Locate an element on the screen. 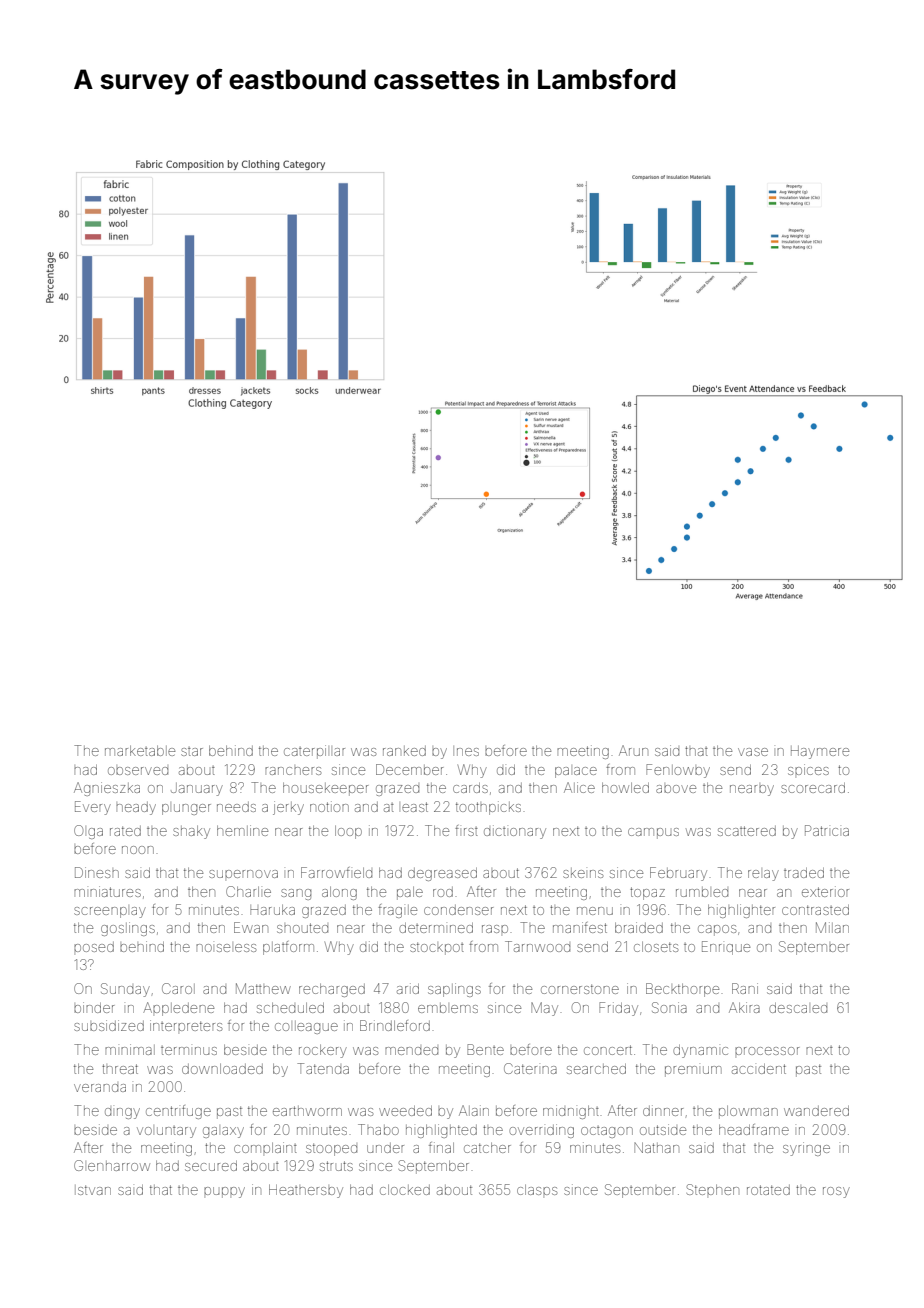 Image resolution: width=924 pixels, height=1308 pixels. premium is located at coordinates (693, 1071).
